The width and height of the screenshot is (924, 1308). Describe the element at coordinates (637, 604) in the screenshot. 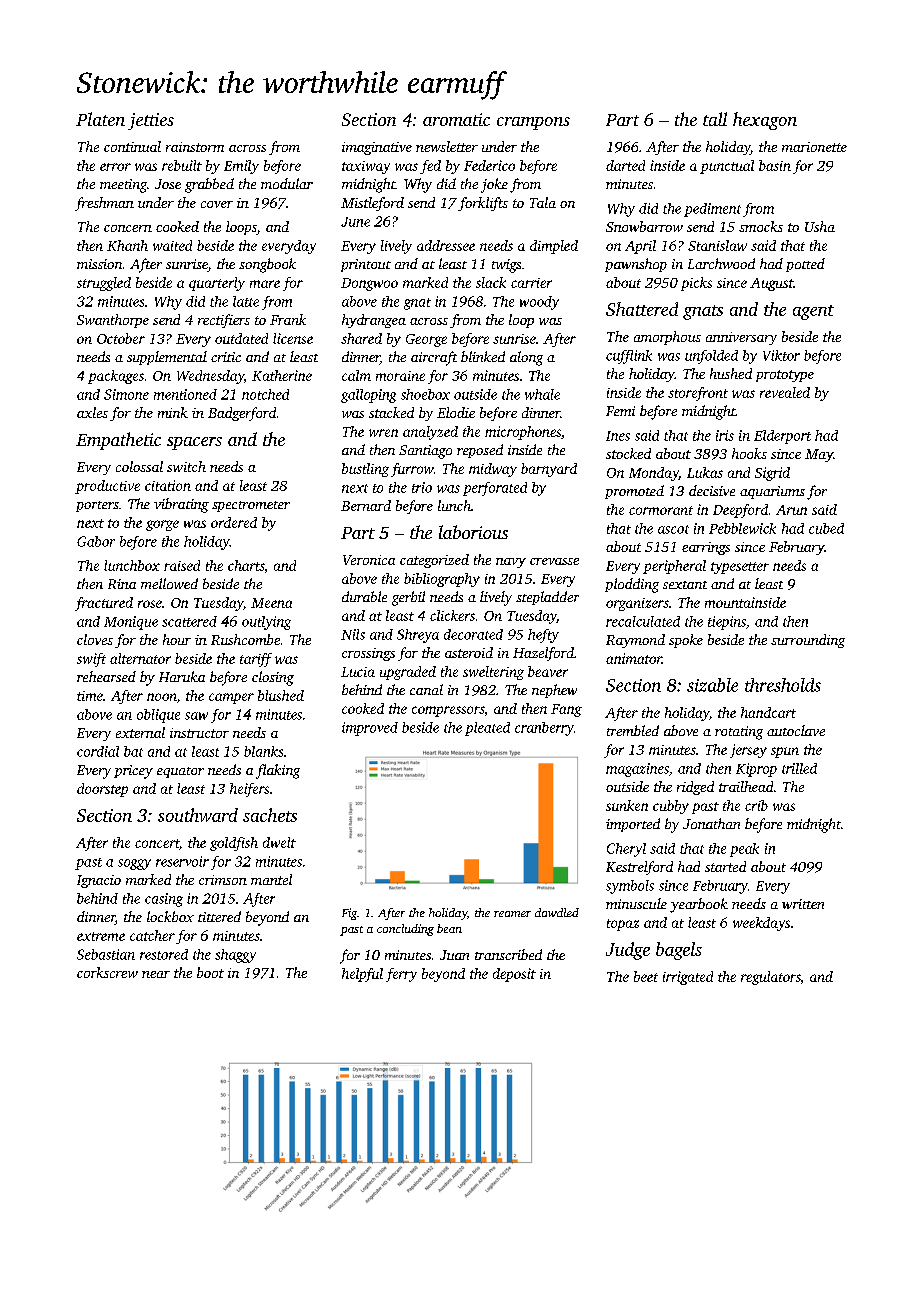

I see `organizers` at that location.
